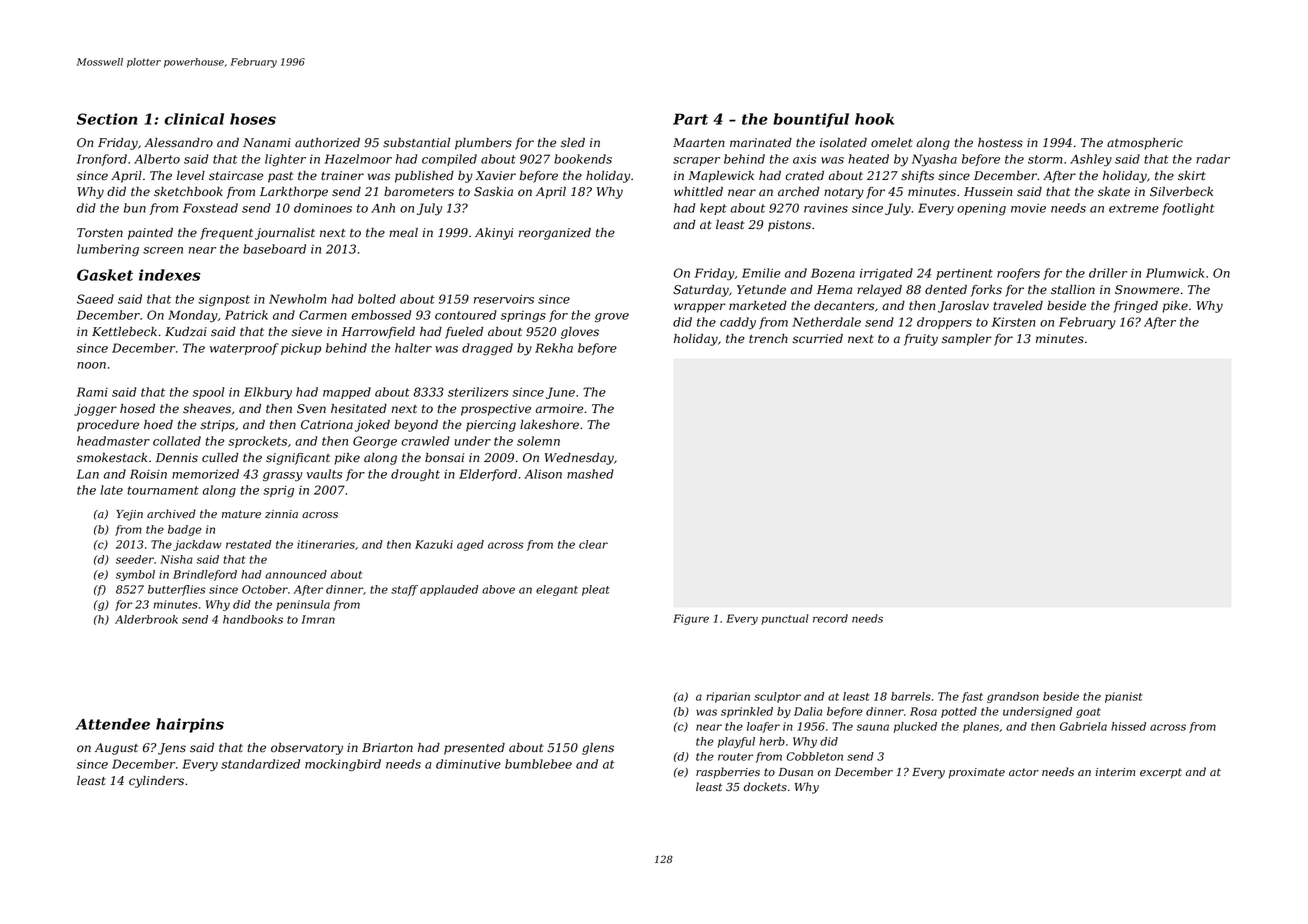  Describe the element at coordinates (156, 782) in the screenshot. I see `cylinders` at that location.
